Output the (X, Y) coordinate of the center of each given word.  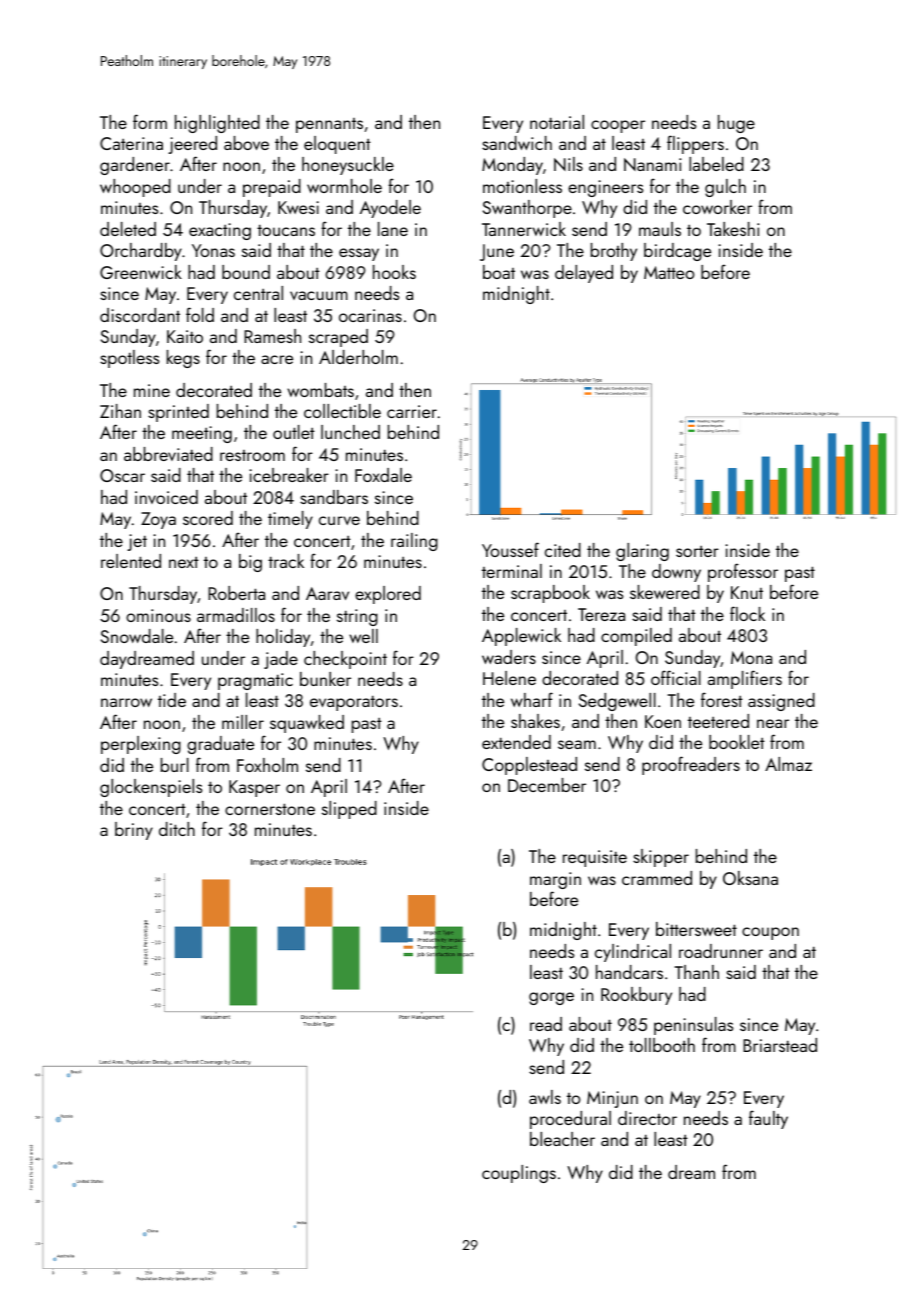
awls (545, 1097)
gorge (551, 998)
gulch (725, 188)
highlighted (217, 124)
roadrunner (721, 951)
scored (208, 518)
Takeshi (733, 229)
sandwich (517, 143)
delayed (584, 274)
